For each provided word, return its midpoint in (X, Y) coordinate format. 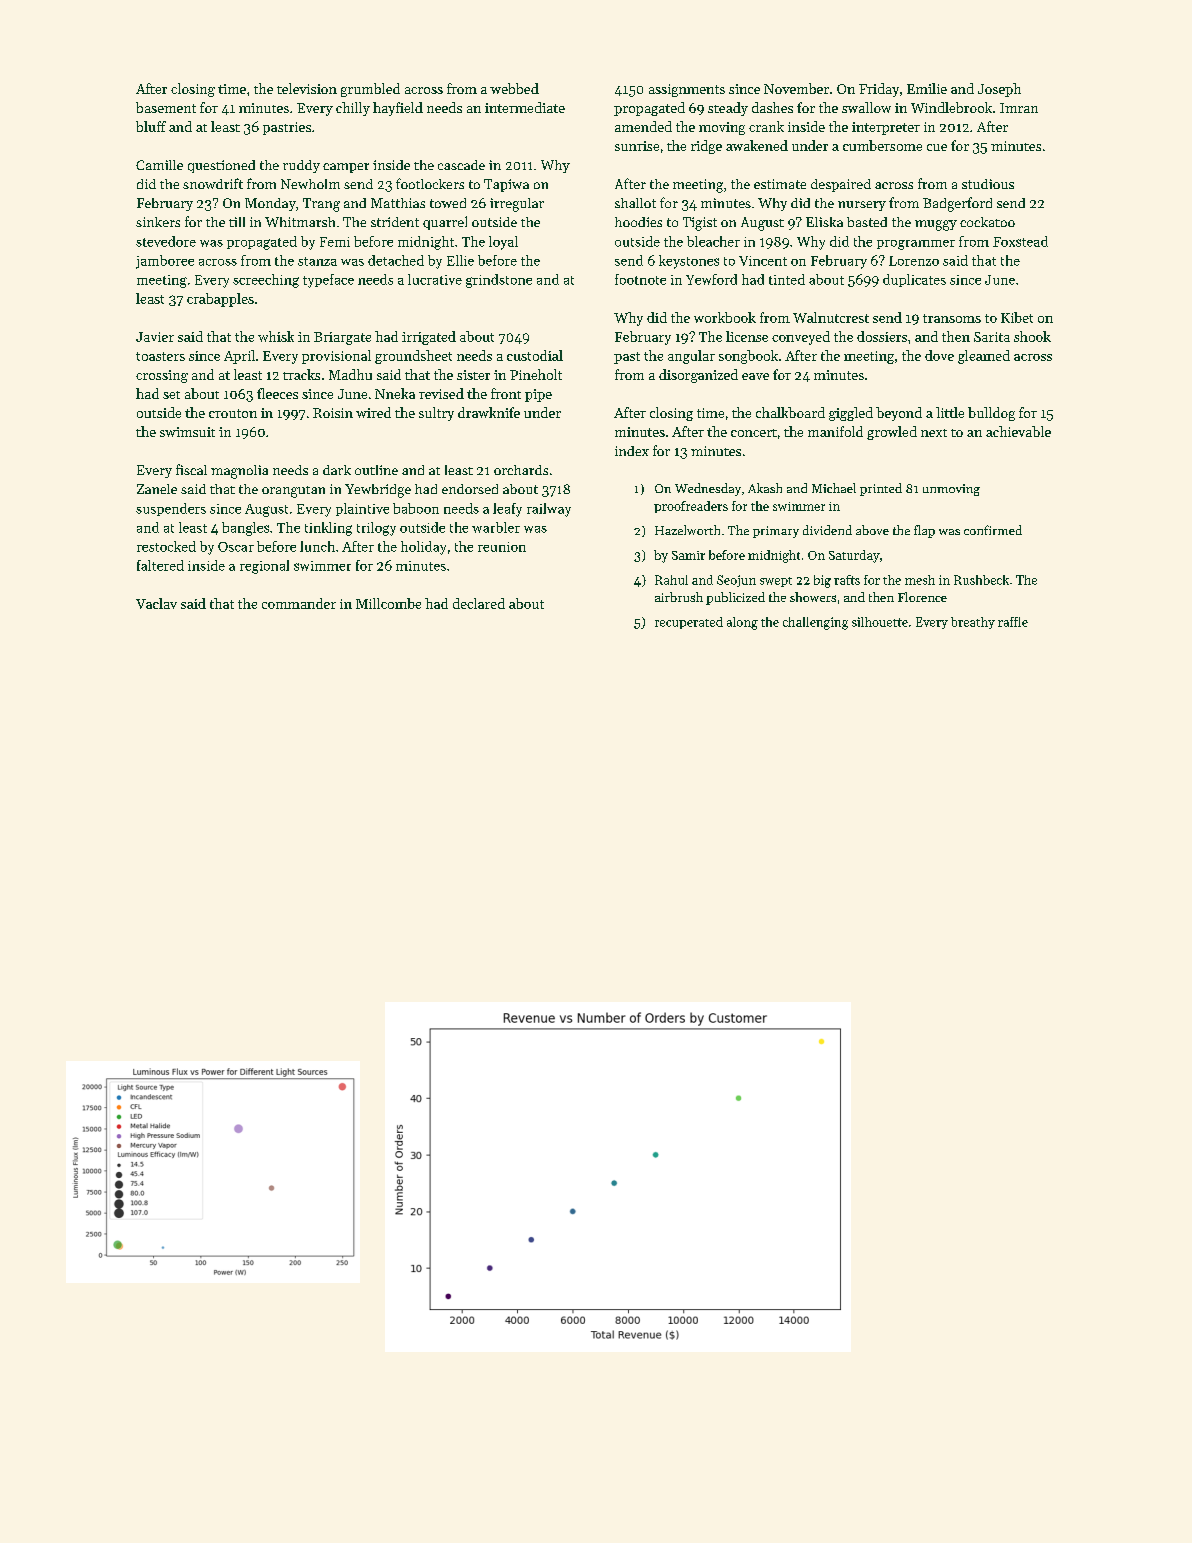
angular (691, 357)
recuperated (689, 623)
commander (299, 603)
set (171, 395)
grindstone (499, 281)
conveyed (801, 338)
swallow (866, 107)
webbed (514, 88)
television (307, 88)
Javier (155, 337)
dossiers (882, 336)
